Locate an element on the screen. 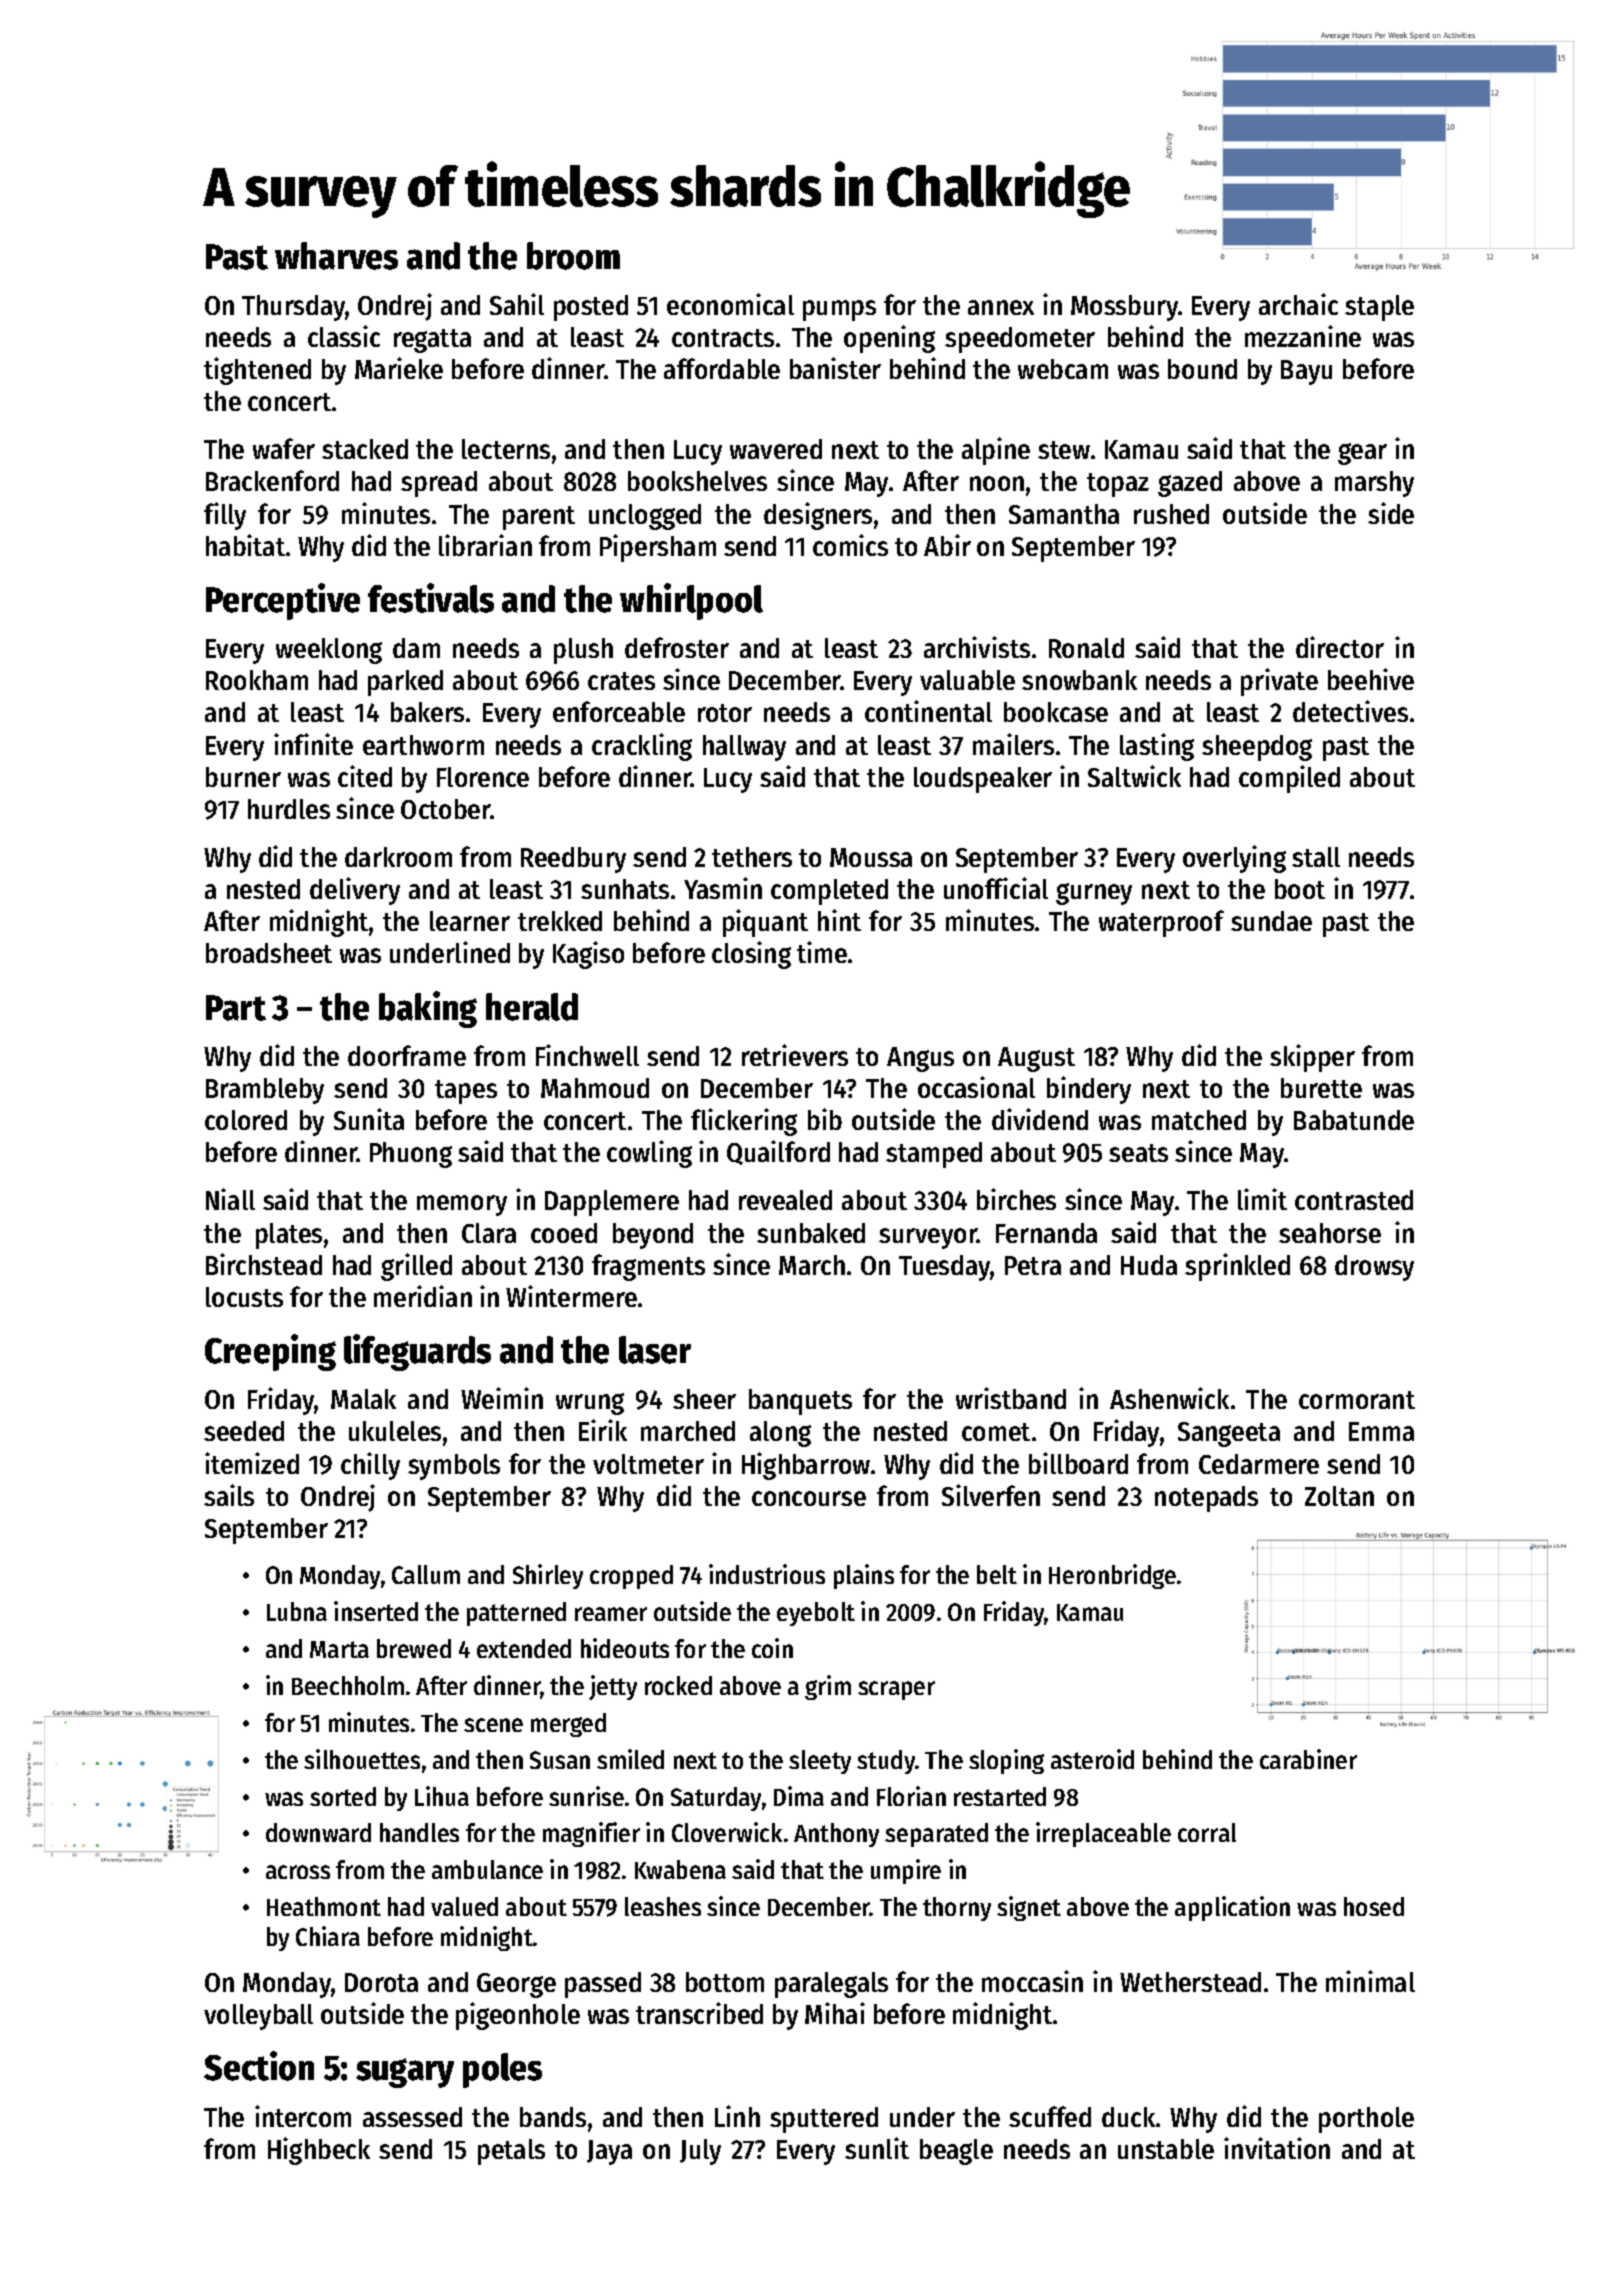 The width and height of the screenshot is (1620, 2292). lecterns is located at coordinates (506, 449).
